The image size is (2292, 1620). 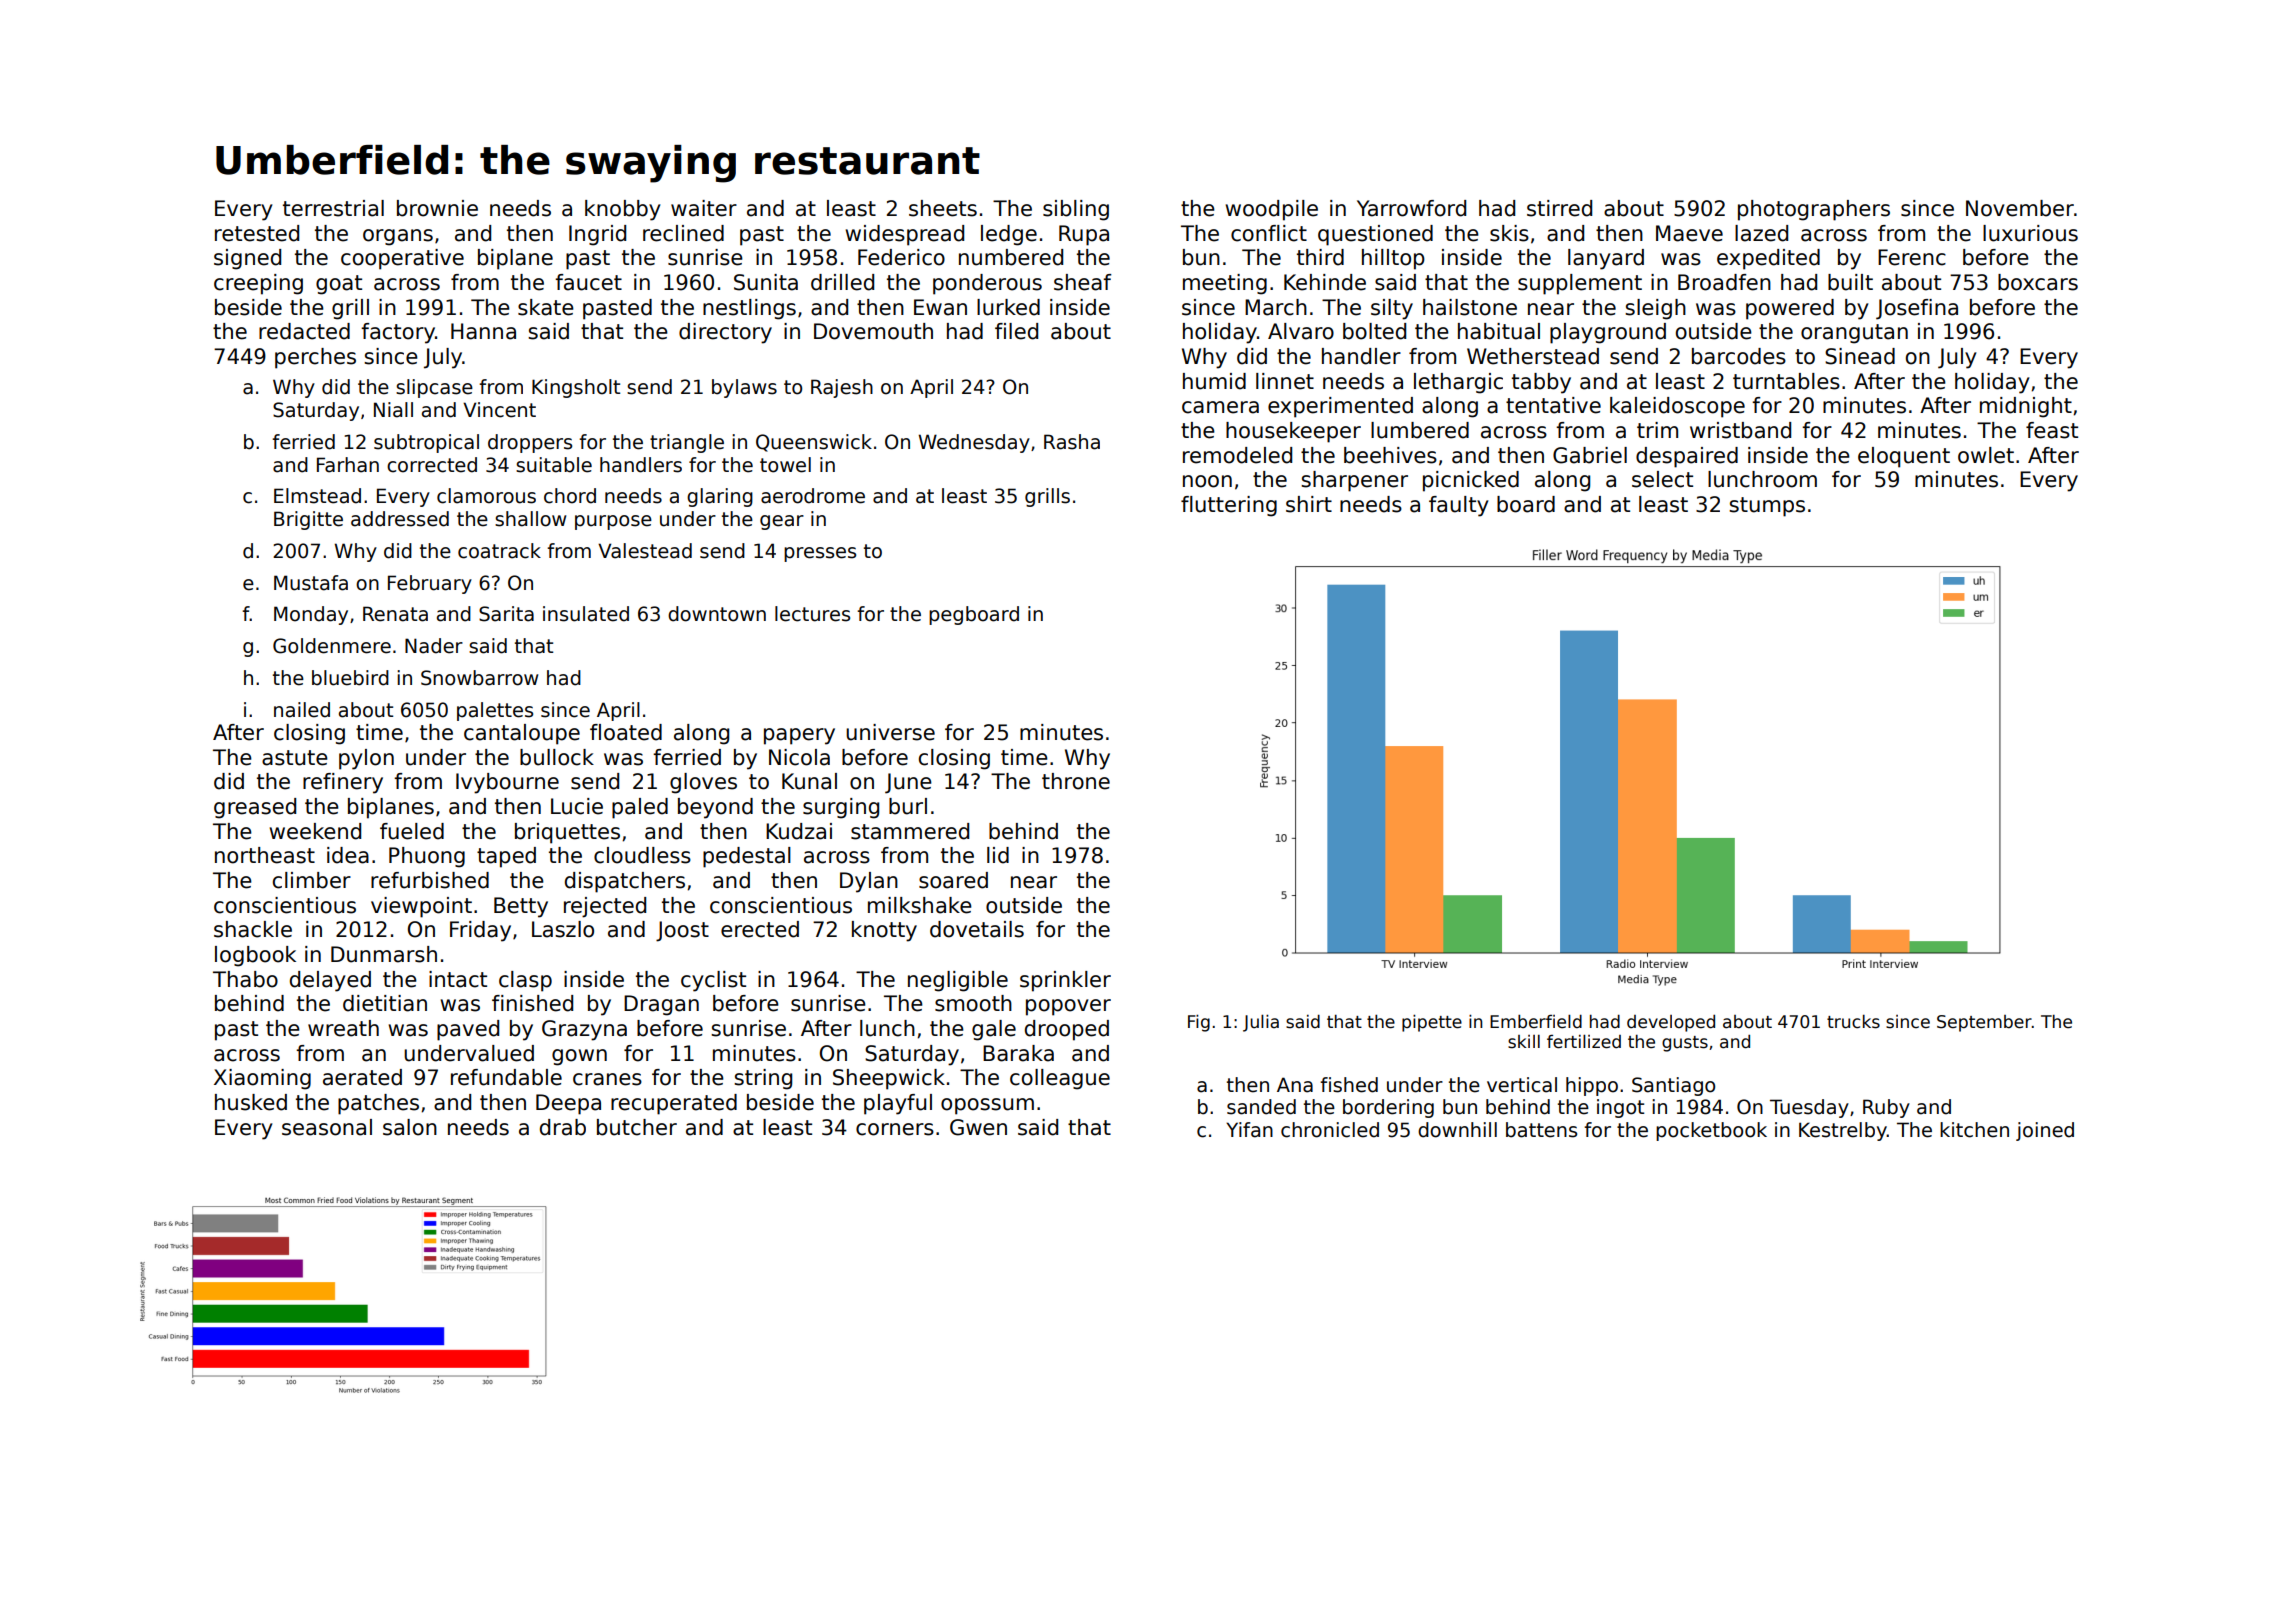 What do you see at coordinates (251, 1102) in the screenshot?
I see `husked` at bounding box center [251, 1102].
